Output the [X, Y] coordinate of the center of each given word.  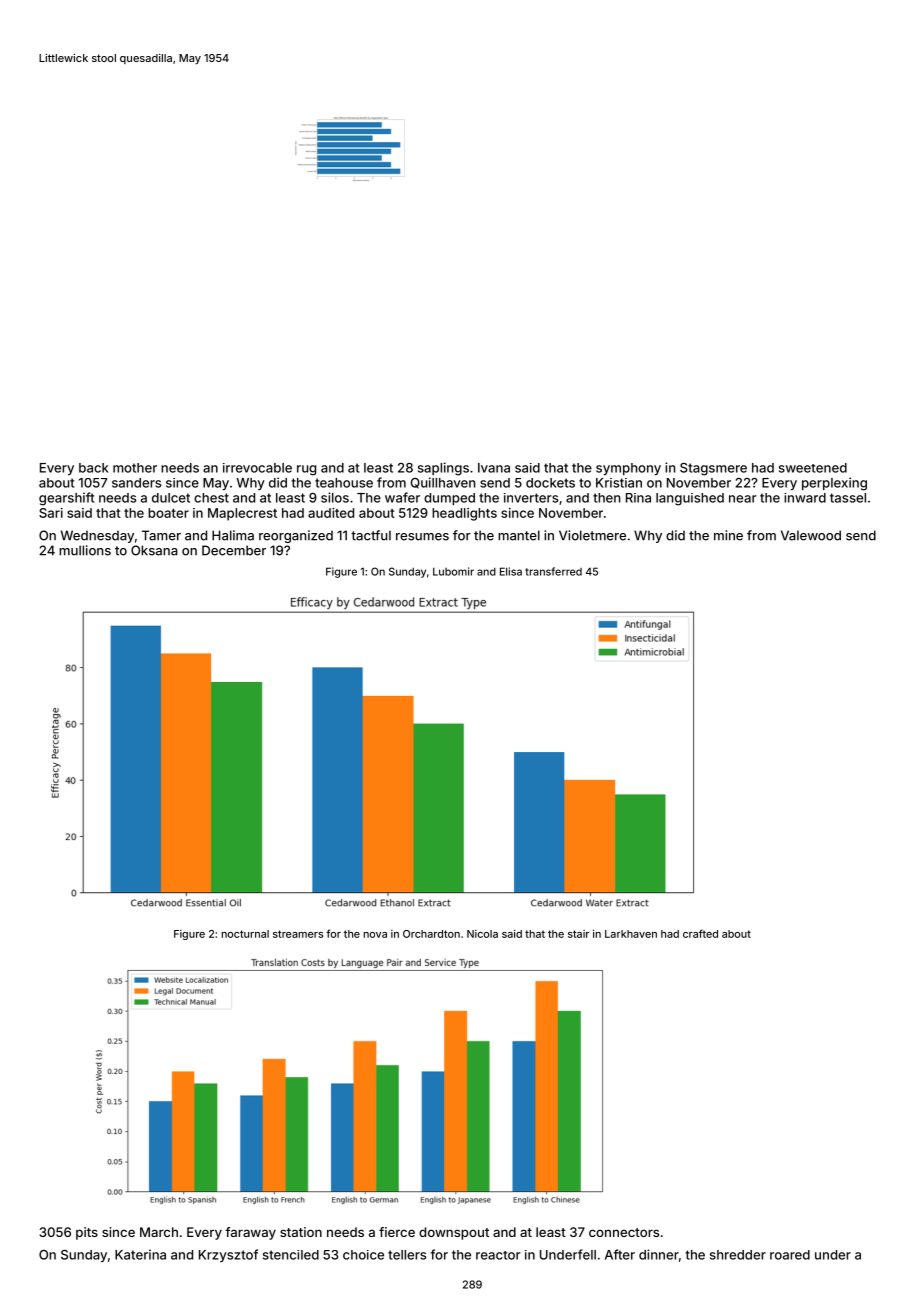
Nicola [482, 934]
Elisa [511, 571]
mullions [85, 550]
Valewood [811, 535]
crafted [700, 933]
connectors [624, 1232]
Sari [51, 513]
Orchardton [431, 934]
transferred [553, 571]
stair [578, 934]
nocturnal [245, 934]
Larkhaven [631, 934]
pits [87, 1233]
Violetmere [592, 535]
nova [375, 935]
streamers [298, 934]
